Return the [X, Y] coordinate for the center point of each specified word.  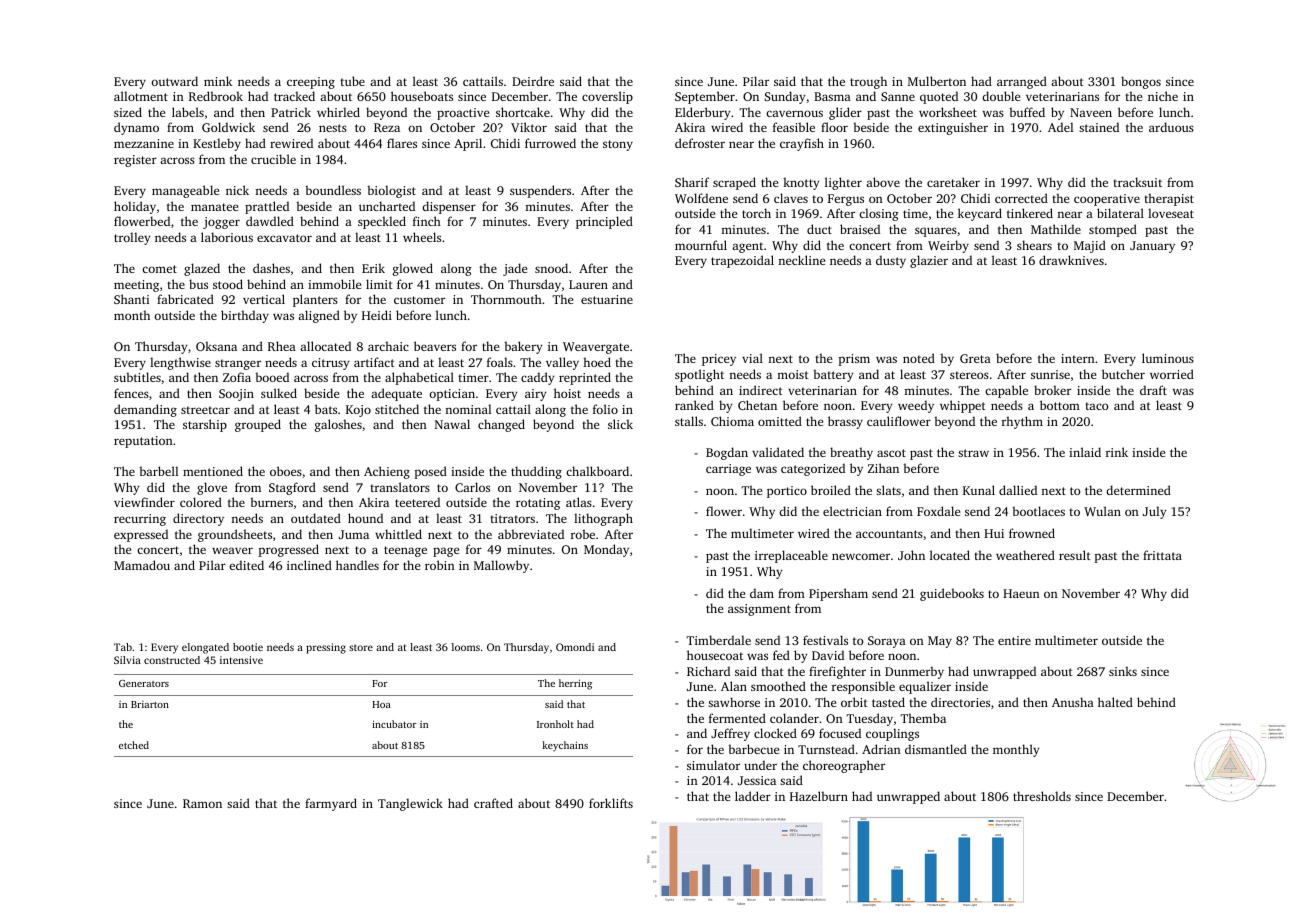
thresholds [1042, 796]
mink [218, 81]
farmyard [331, 804]
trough [868, 82]
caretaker [953, 182]
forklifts [611, 803]
